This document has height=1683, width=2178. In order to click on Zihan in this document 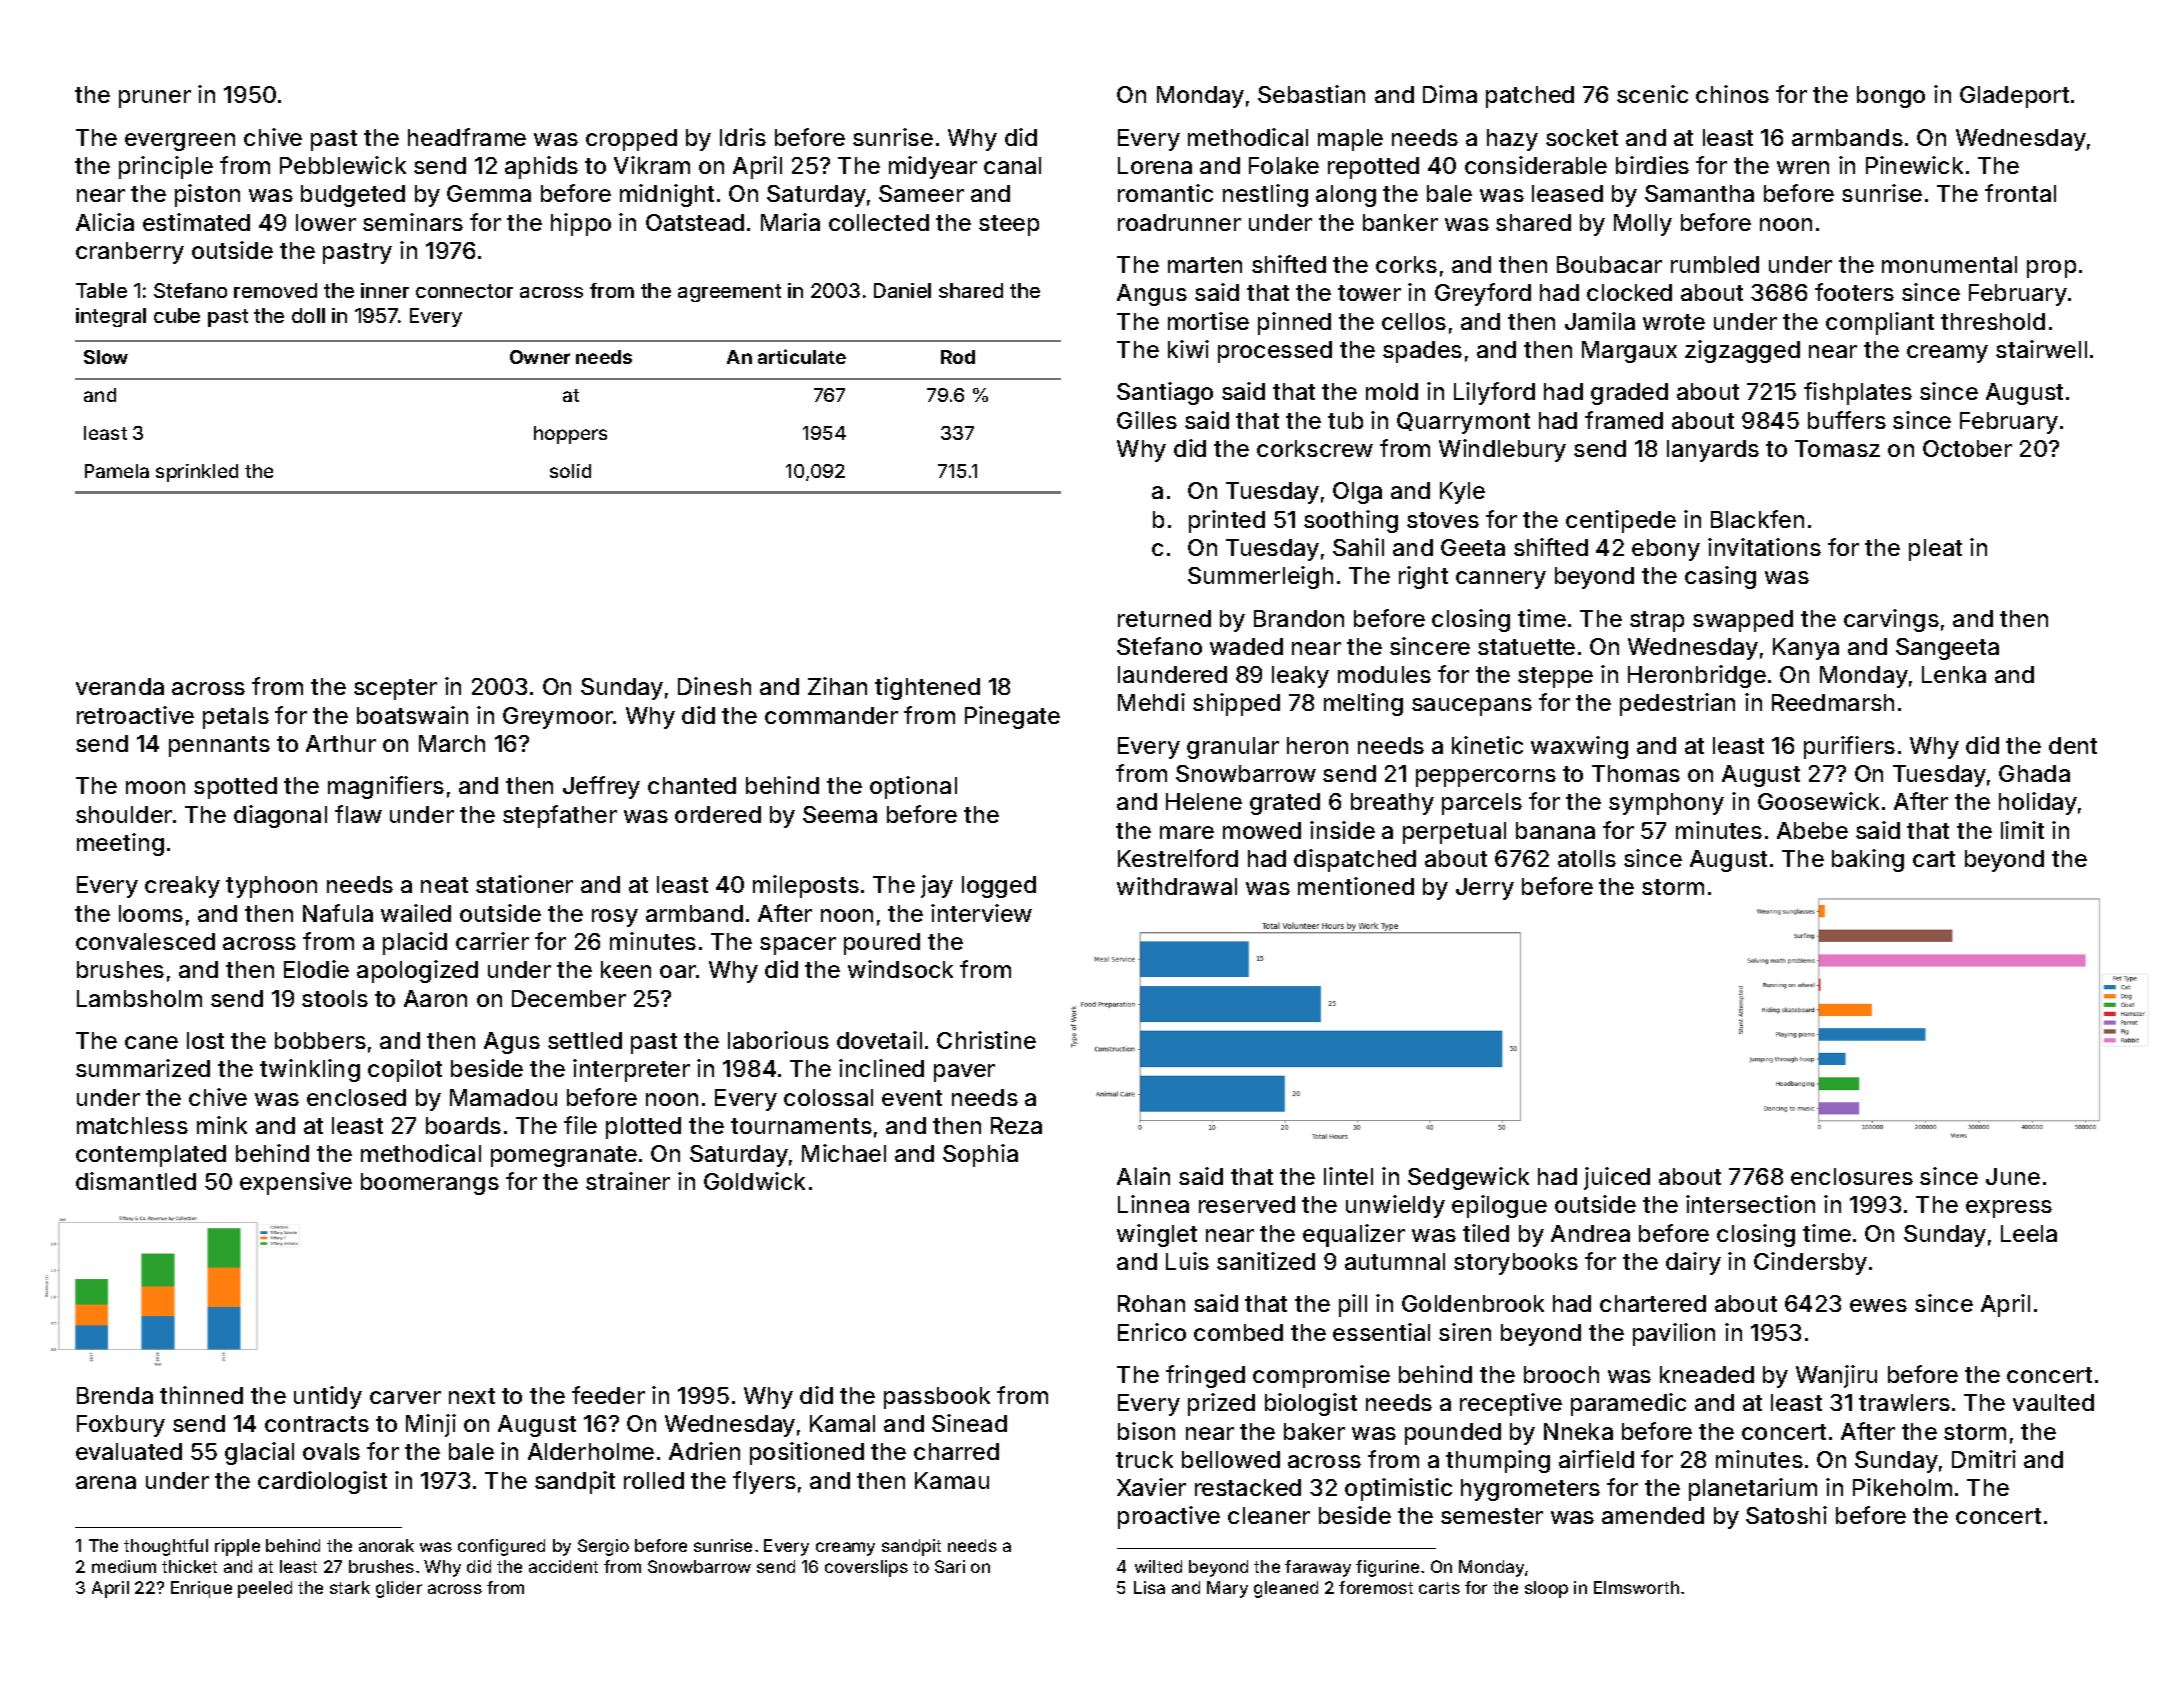, I will do `click(837, 686)`.
